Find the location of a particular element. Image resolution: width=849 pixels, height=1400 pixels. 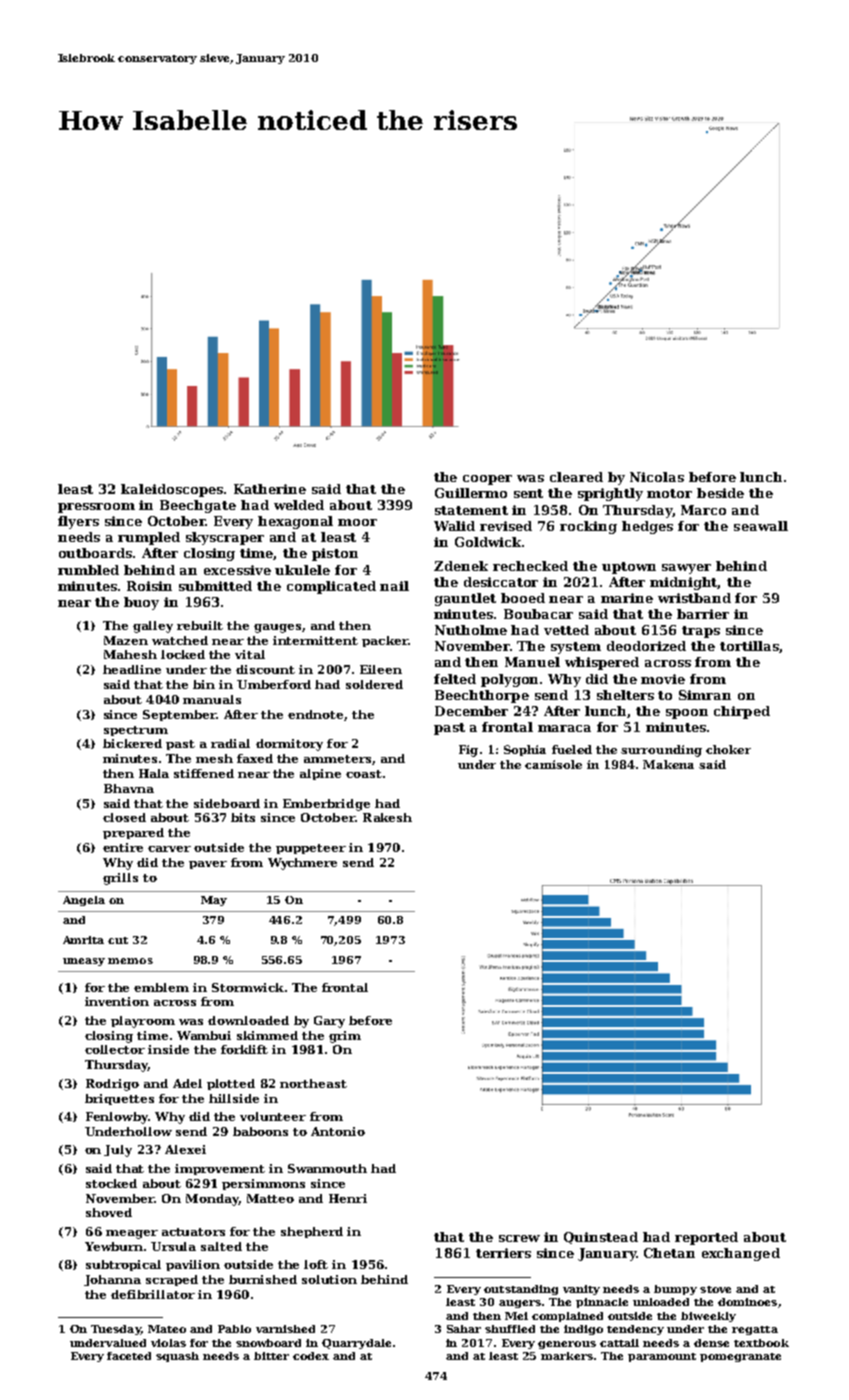

paramount is located at coordinates (662, 1357).
